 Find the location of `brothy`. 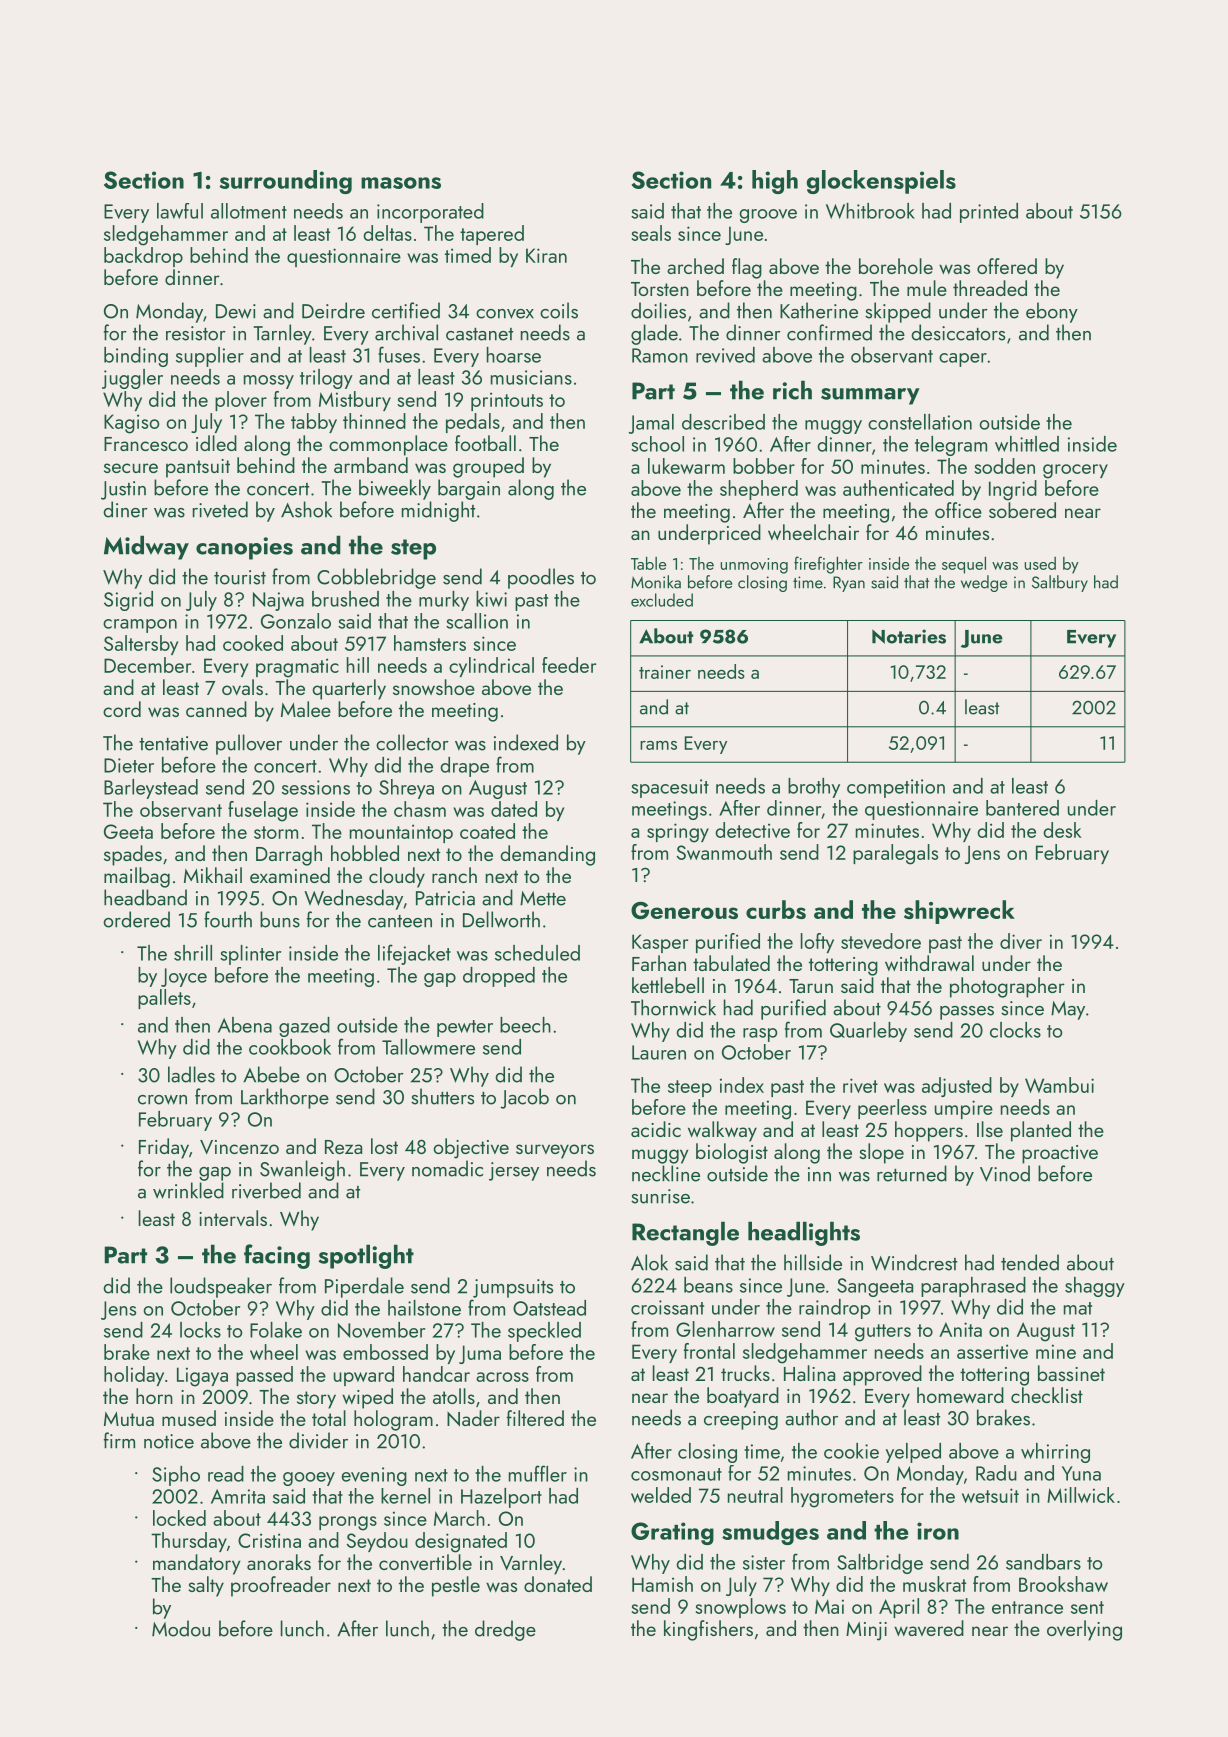

brothy is located at coordinates (814, 788).
